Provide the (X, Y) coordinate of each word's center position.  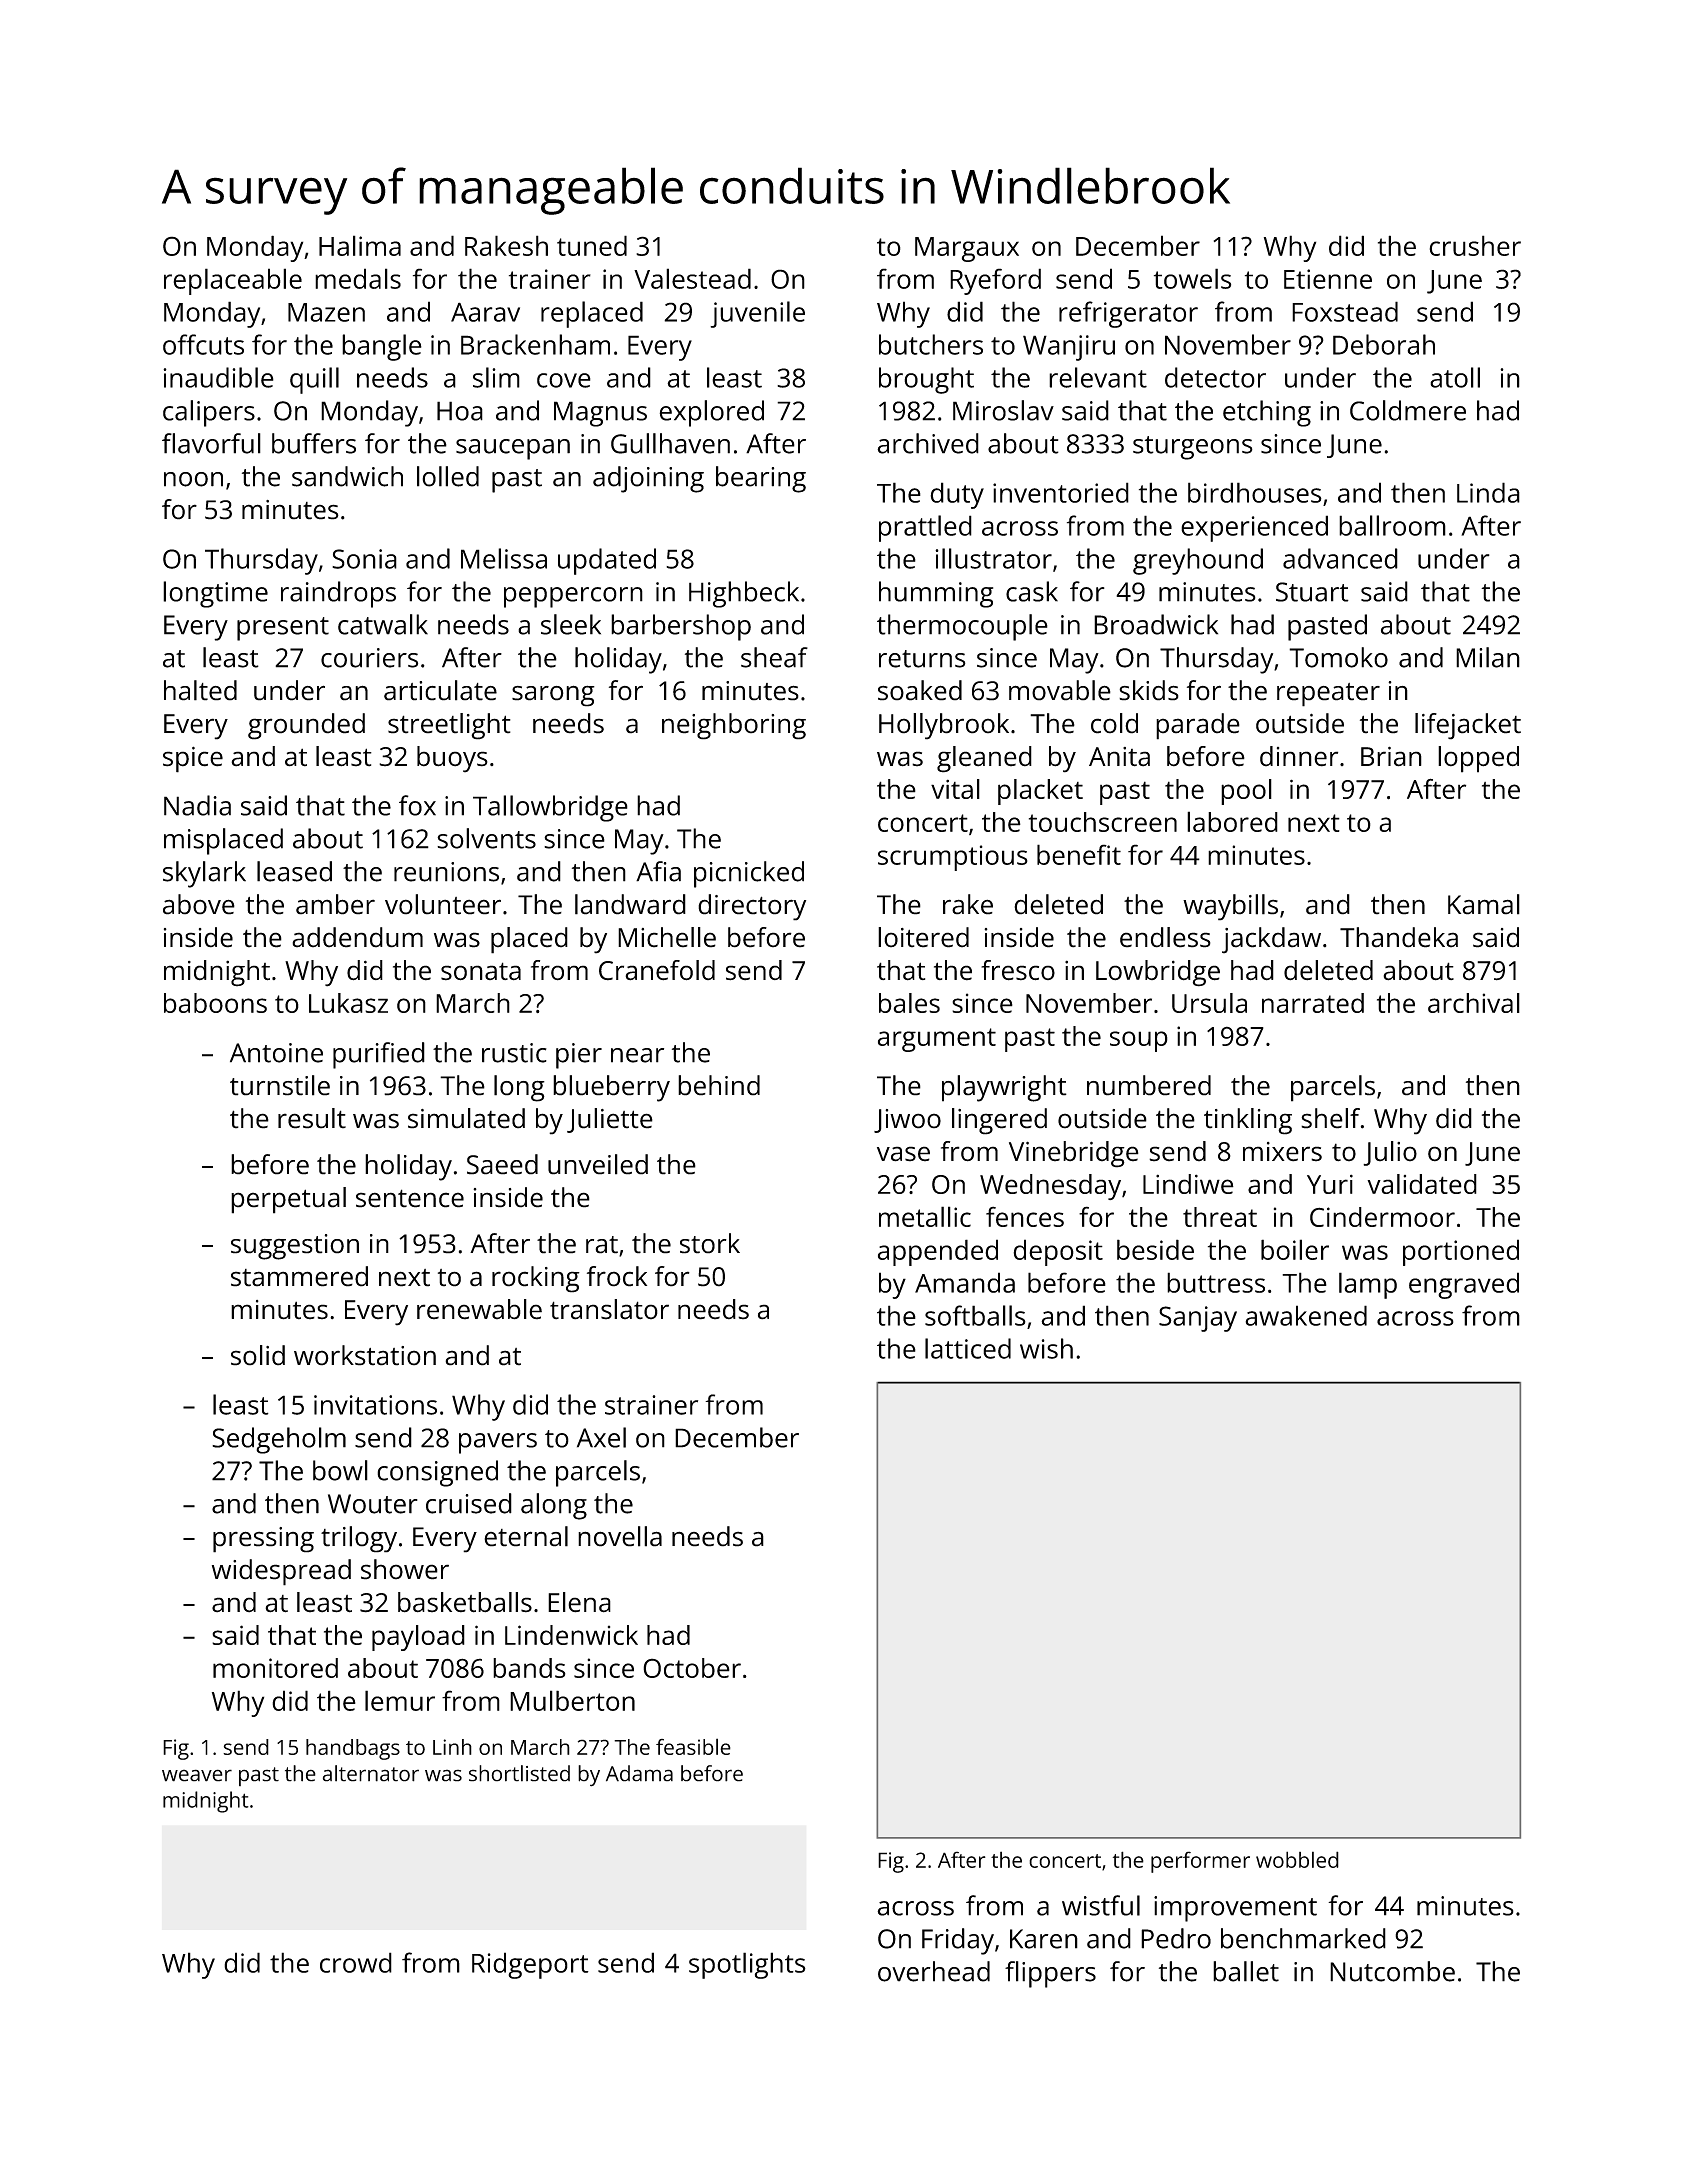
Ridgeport (530, 1965)
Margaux (967, 249)
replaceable (233, 281)
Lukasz (348, 1003)
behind (719, 1085)
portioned (1461, 1252)
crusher (1475, 245)
